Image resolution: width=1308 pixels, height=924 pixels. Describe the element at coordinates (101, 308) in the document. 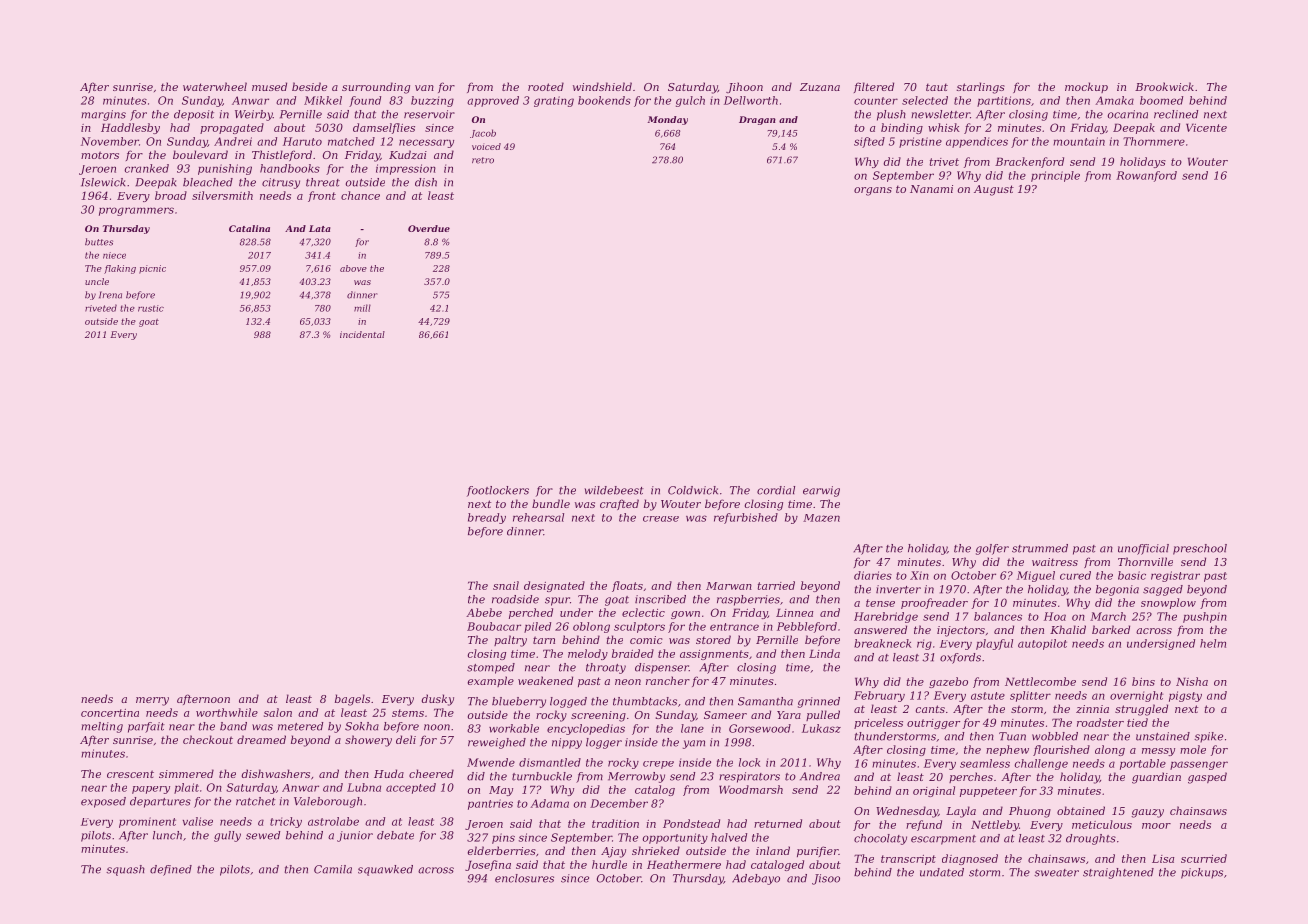

I see `riveted` at that location.
